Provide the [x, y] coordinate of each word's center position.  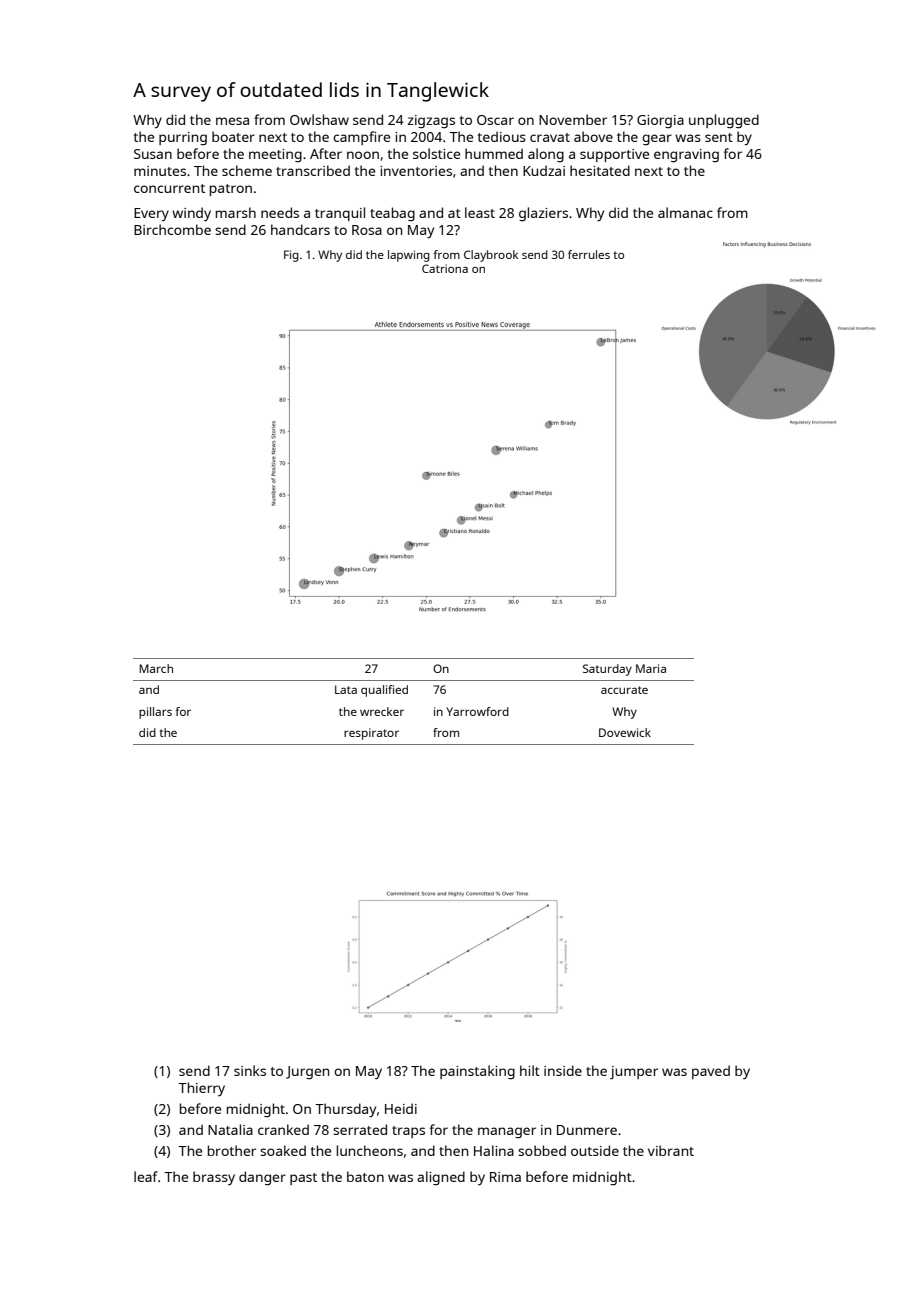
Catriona [445, 268]
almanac [685, 212]
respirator [371, 734]
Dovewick [625, 732]
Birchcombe [172, 229]
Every [151, 215]
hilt [530, 1070]
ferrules [589, 254]
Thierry [201, 1089]
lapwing [409, 256]
